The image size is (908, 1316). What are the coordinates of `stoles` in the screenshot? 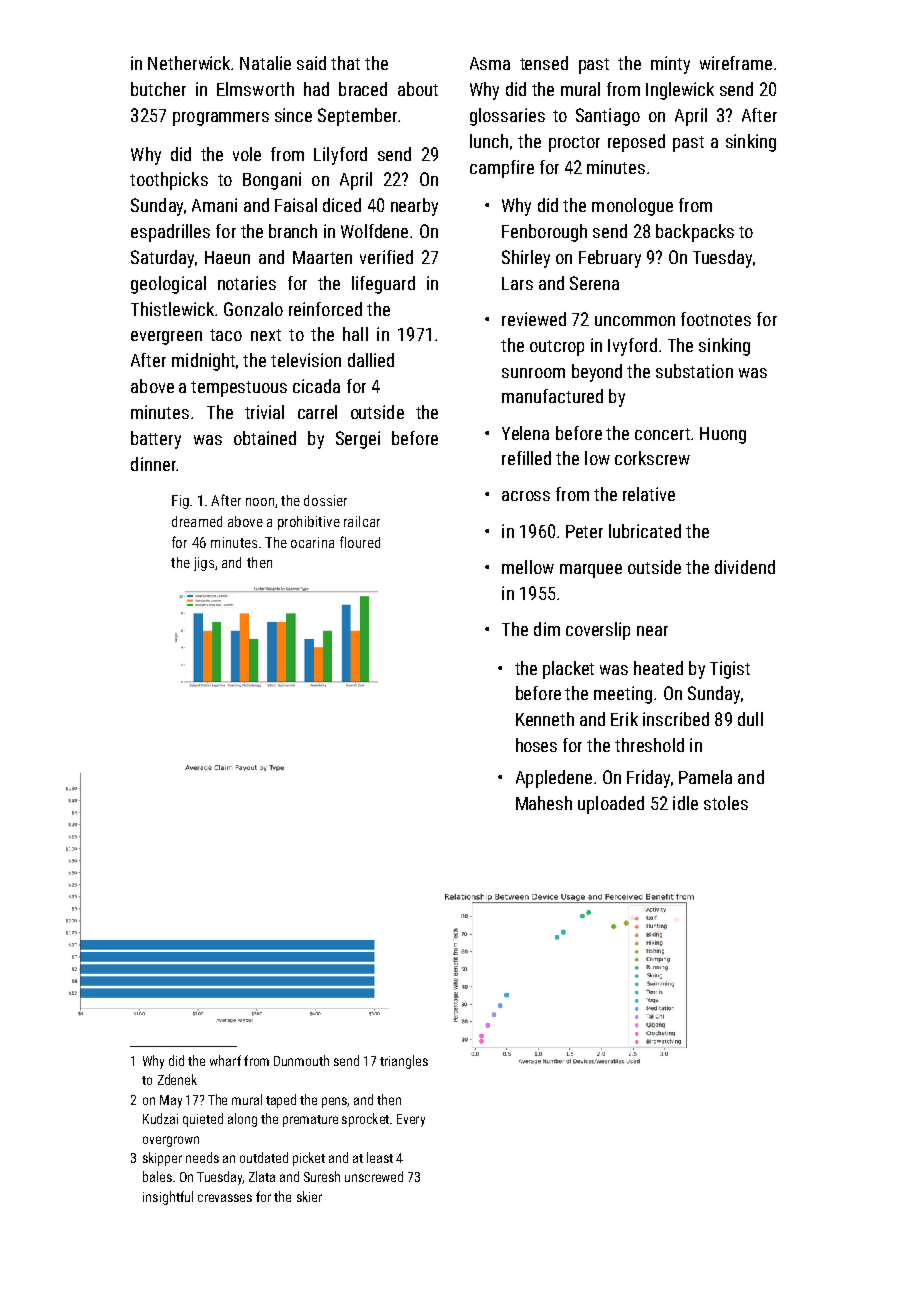 It's located at (726, 803).
